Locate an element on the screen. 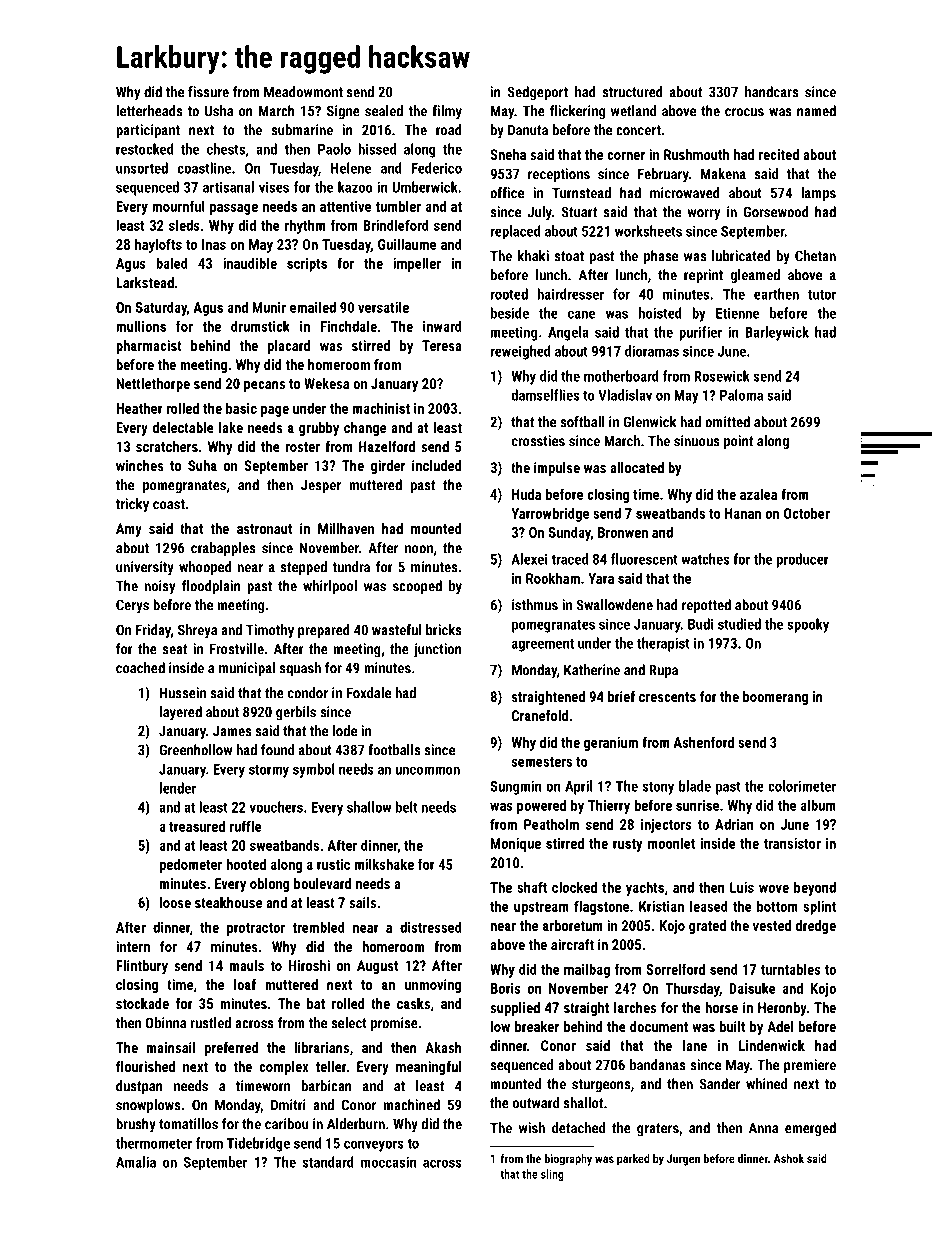  Amalia is located at coordinates (136, 1162).
